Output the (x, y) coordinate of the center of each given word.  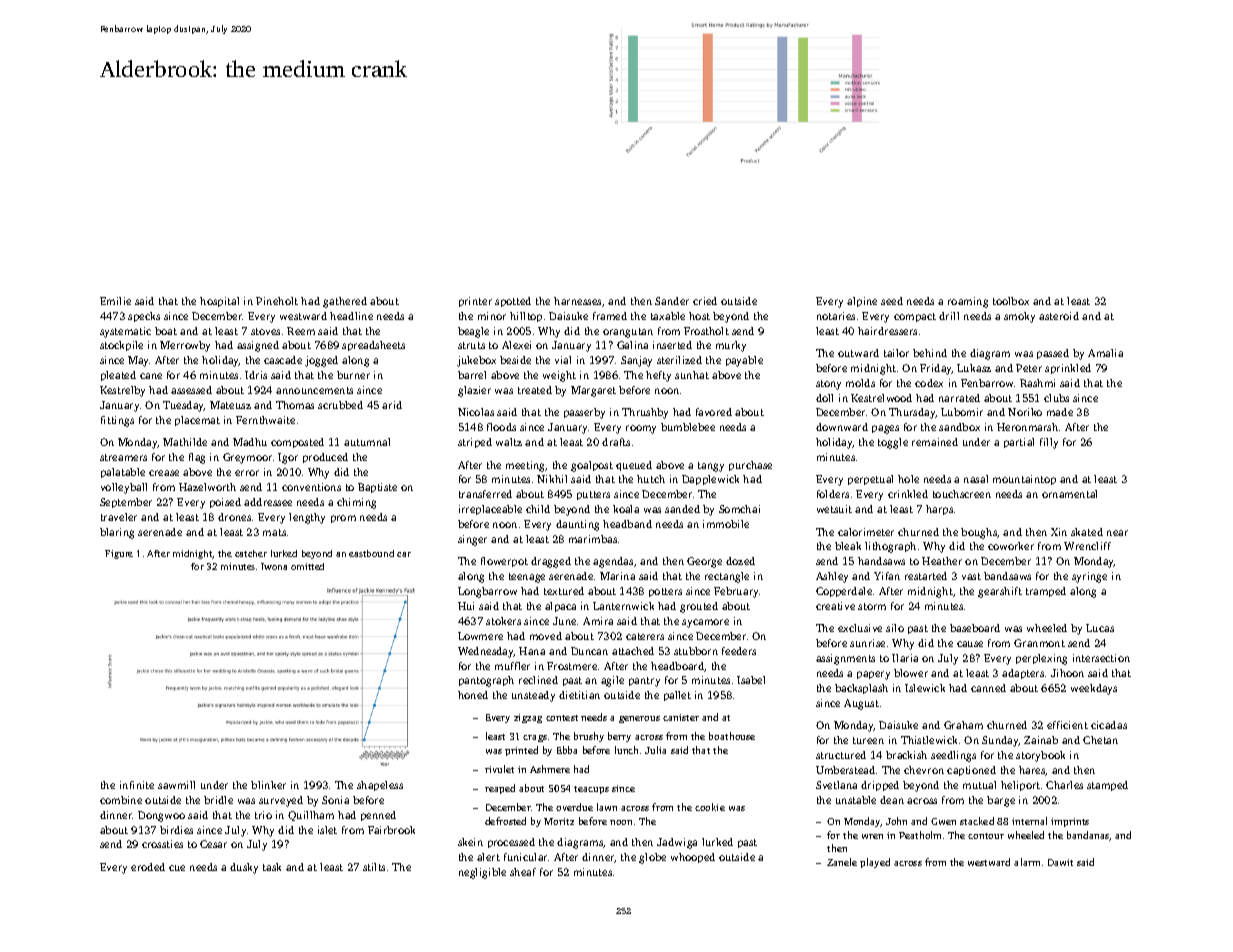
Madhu (250, 442)
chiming (356, 503)
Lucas (1100, 628)
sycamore (705, 623)
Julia (655, 750)
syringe (1089, 577)
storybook (1040, 756)
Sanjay (636, 361)
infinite (137, 785)
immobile (726, 524)
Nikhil (552, 479)
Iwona (274, 566)
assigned (258, 346)
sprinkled (1068, 369)
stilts (374, 867)
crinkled (908, 494)
